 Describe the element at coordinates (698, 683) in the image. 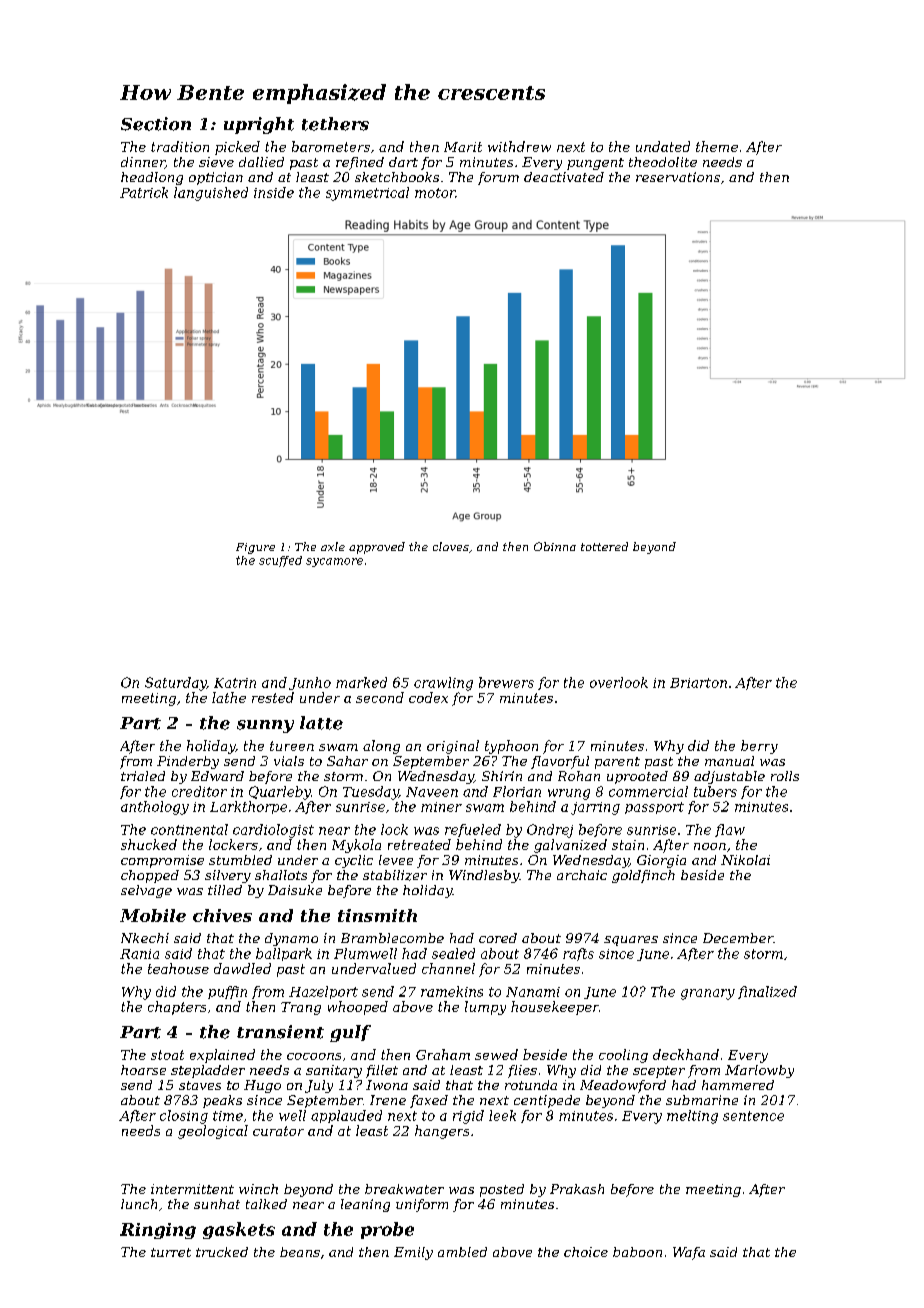

I see `Briarton` at that location.
